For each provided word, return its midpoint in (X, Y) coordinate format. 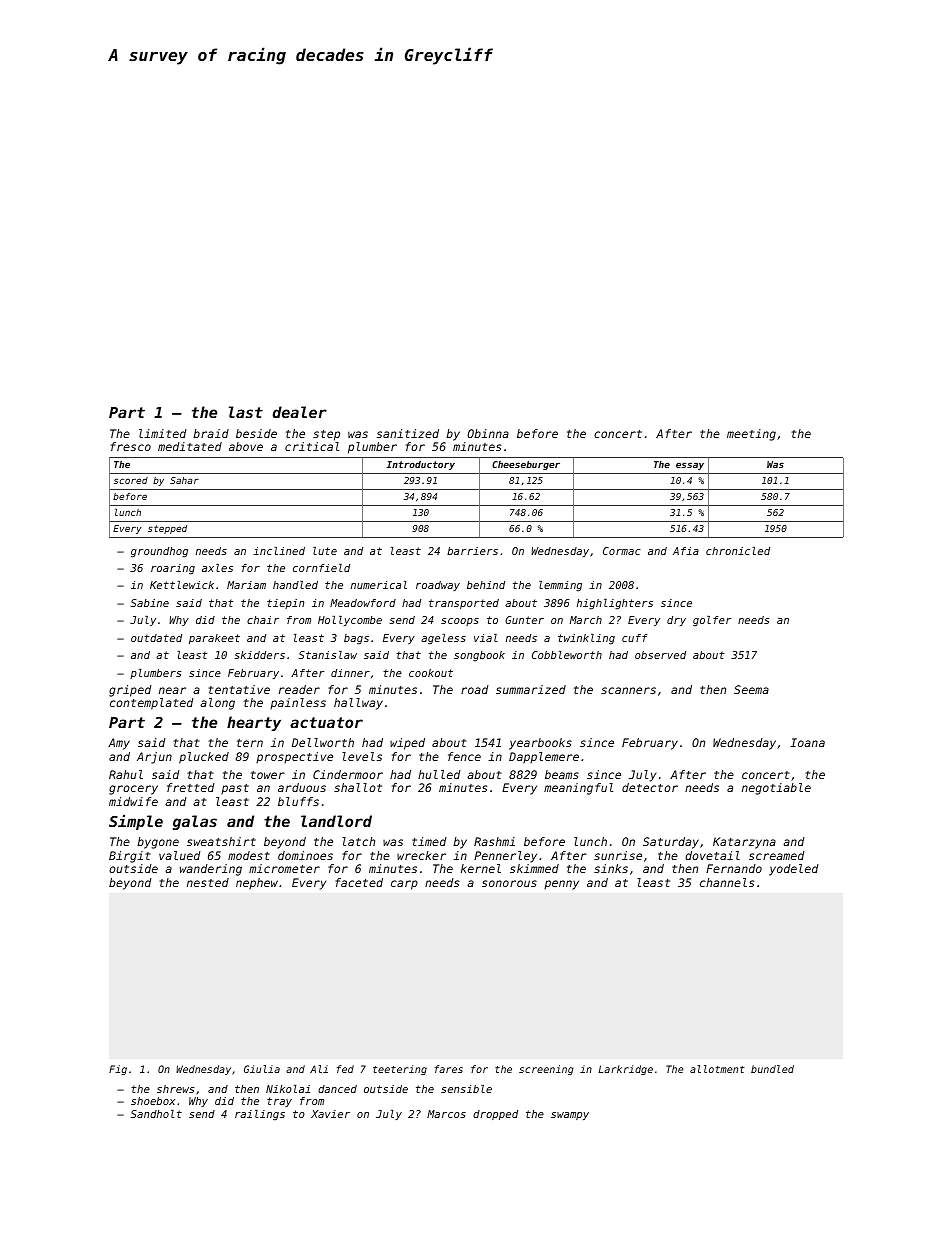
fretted (191, 787)
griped (130, 691)
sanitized (408, 433)
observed (660, 655)
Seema (751, 689)
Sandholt (156, 1114)
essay (690, 466)
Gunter (524, 620)
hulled (439, 774)
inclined (279, 551)
